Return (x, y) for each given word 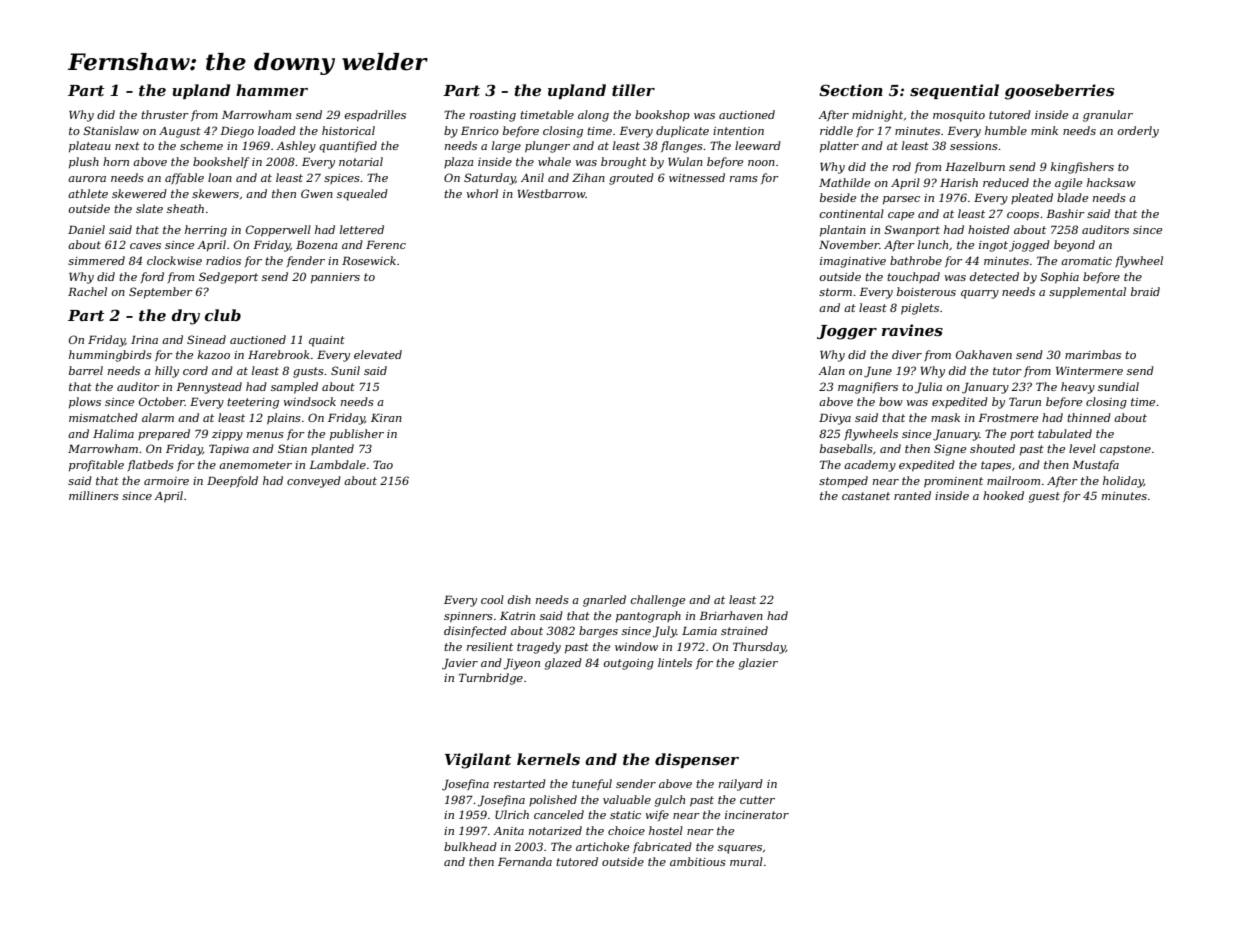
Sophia (1060, 278)
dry (185, 317)
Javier (460, 664)
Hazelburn (975, 166)
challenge (658, 601)
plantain (843, 231)
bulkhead (470, 846)
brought (624, 163)
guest (1044, 497)
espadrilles (375, 116)
